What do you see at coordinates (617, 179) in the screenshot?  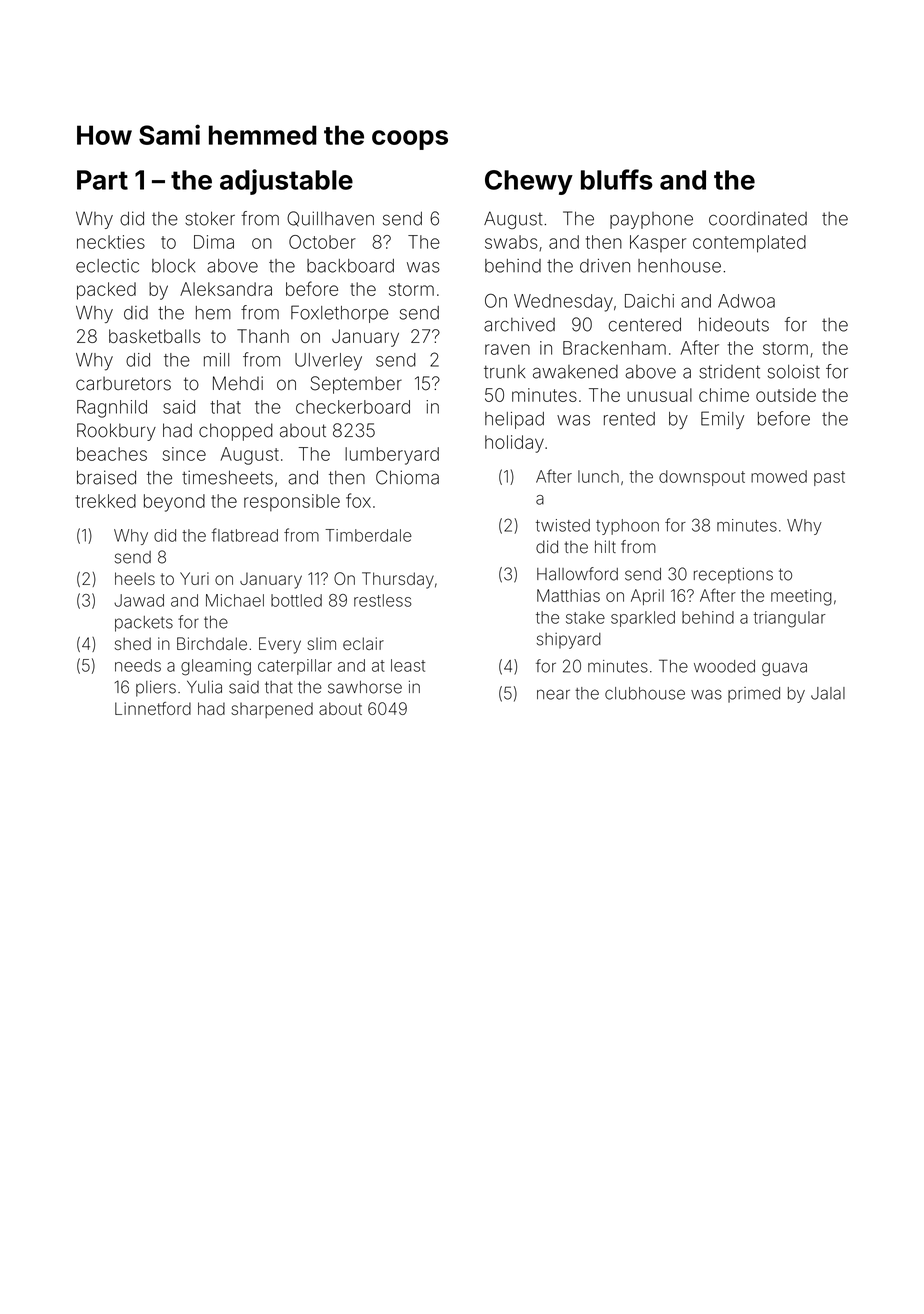 I see `bluffs` at bounding box center [617, 179].
